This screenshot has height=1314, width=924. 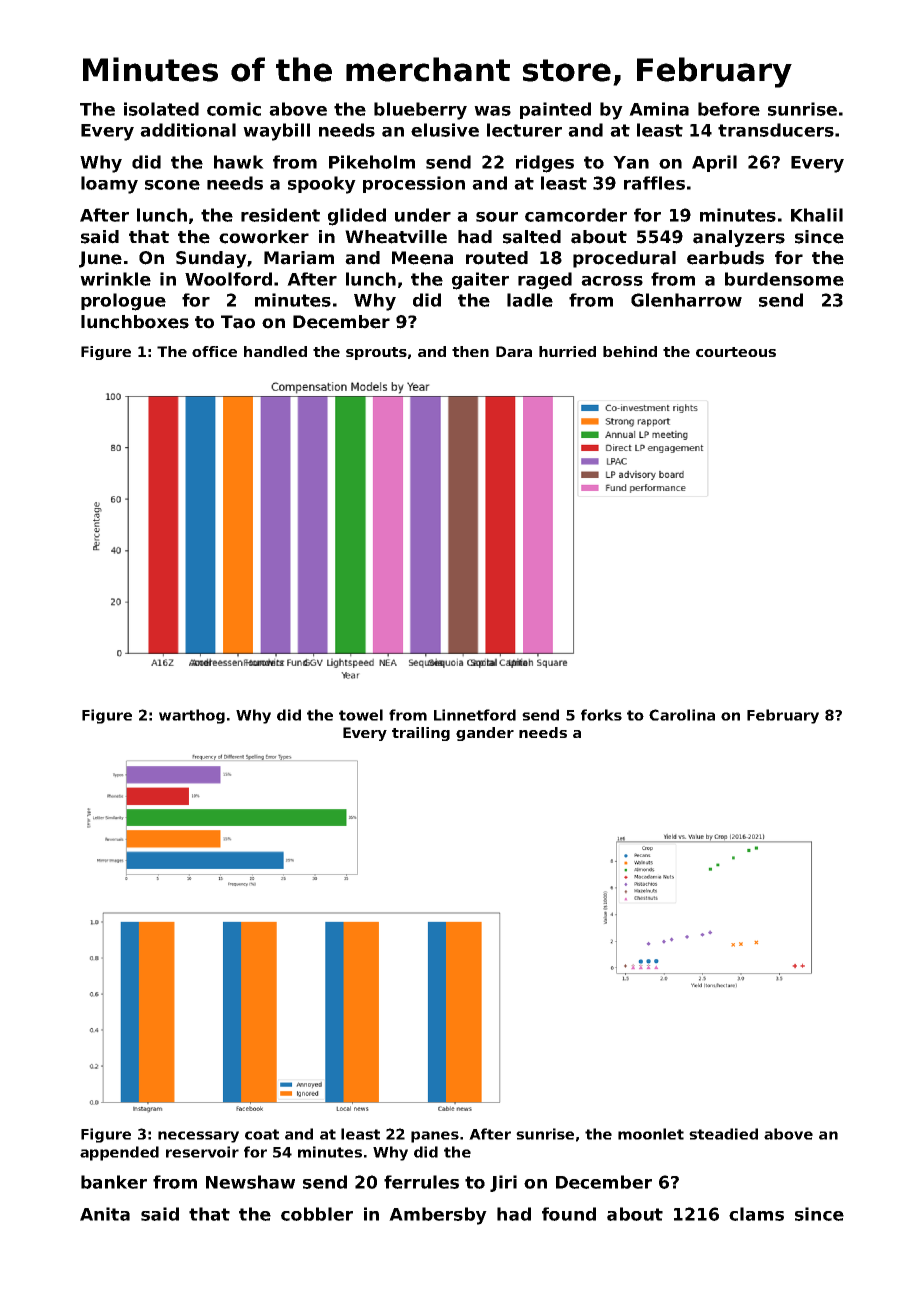 What do you see at coordinates (736, 352) in the screenshot?
I see `courteous` at bounding box center [736, 352].
